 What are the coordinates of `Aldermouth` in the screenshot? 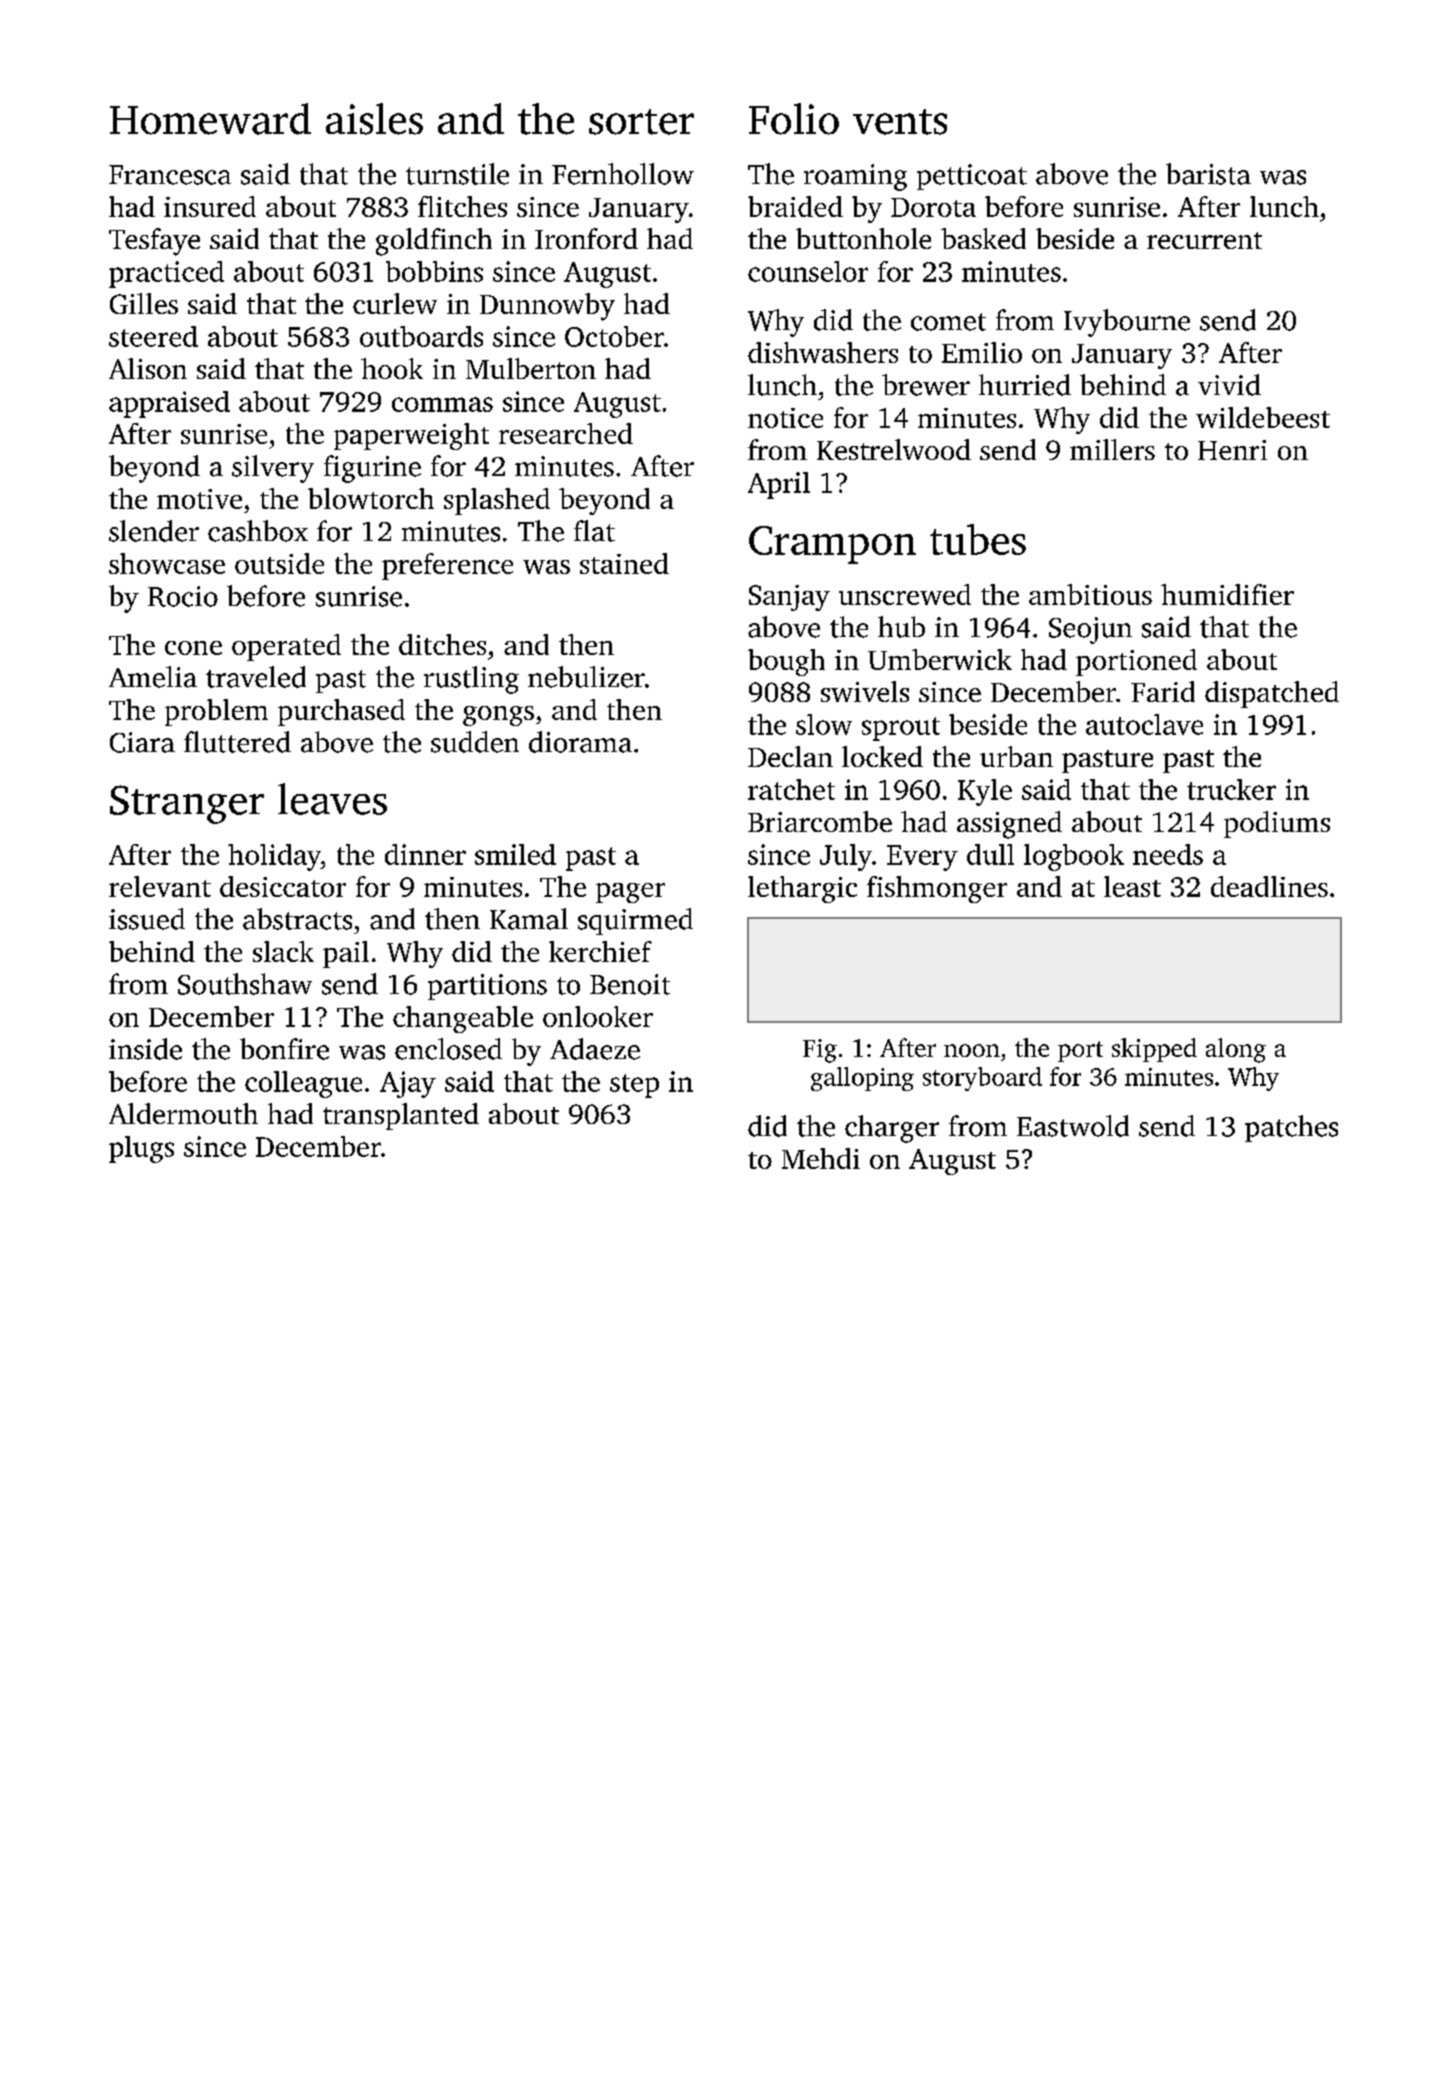 It's located at (183, 1113).
